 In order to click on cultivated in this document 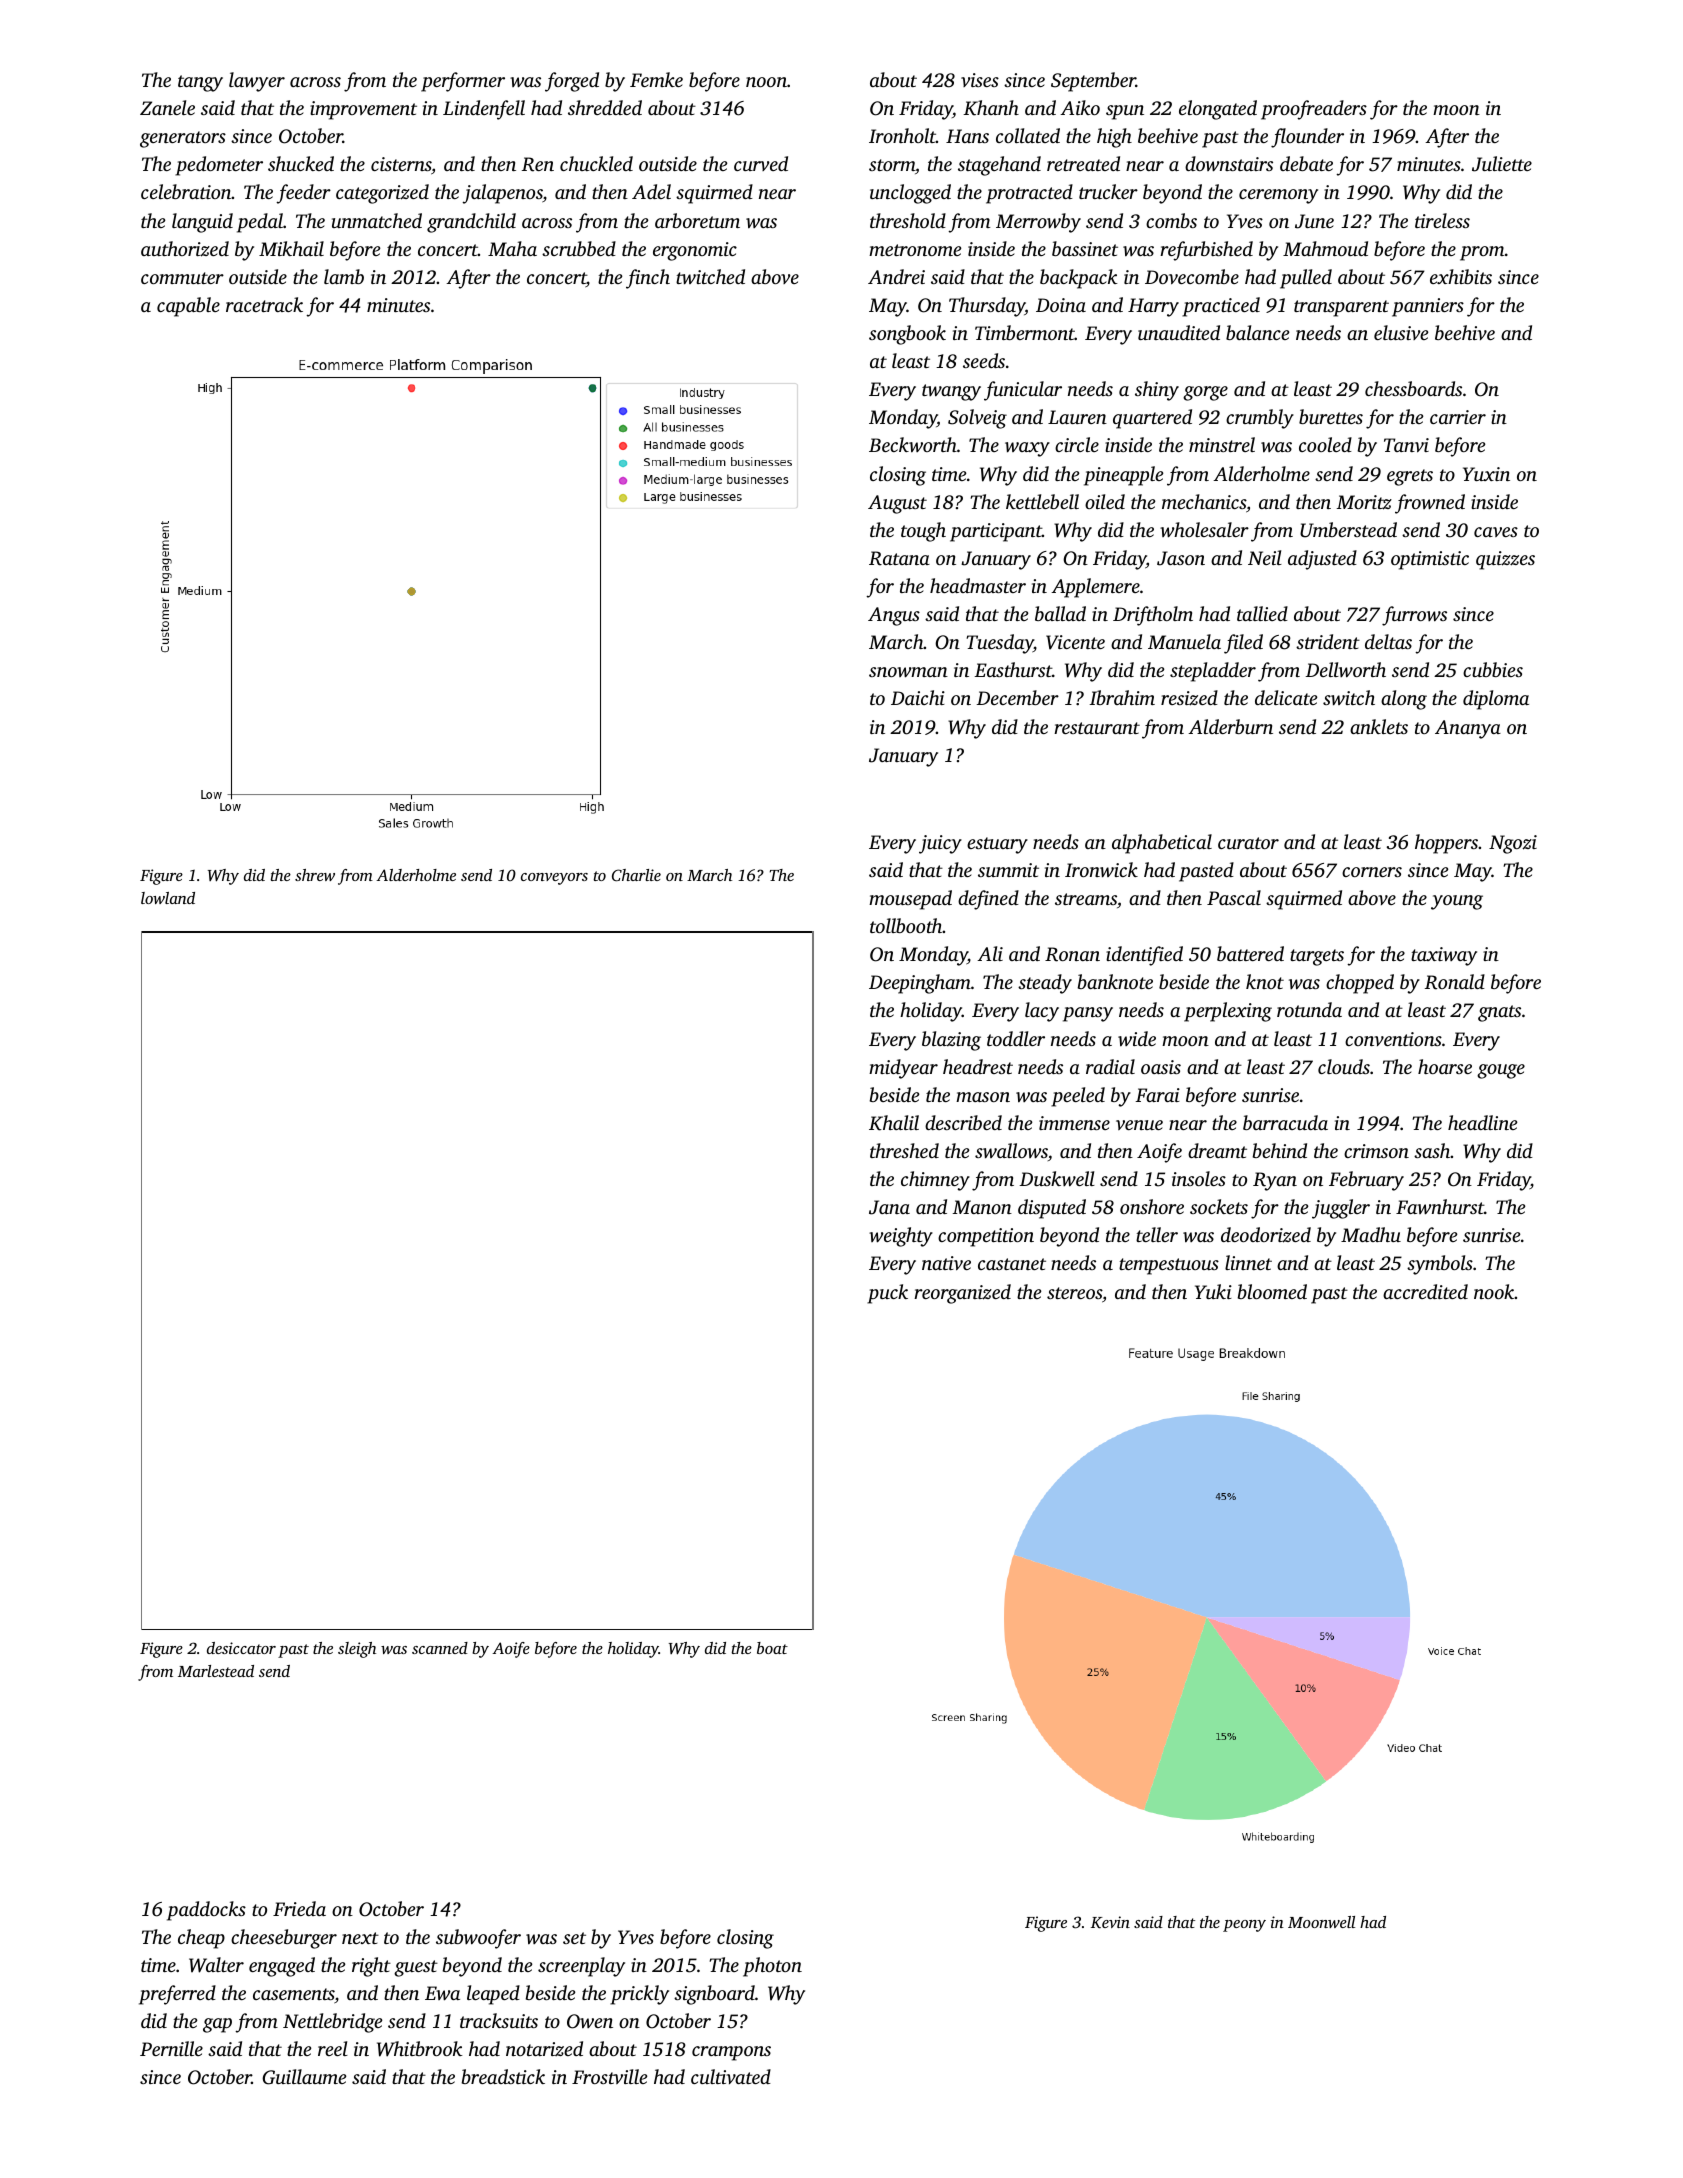, I will do `click(731, 2076)`.
